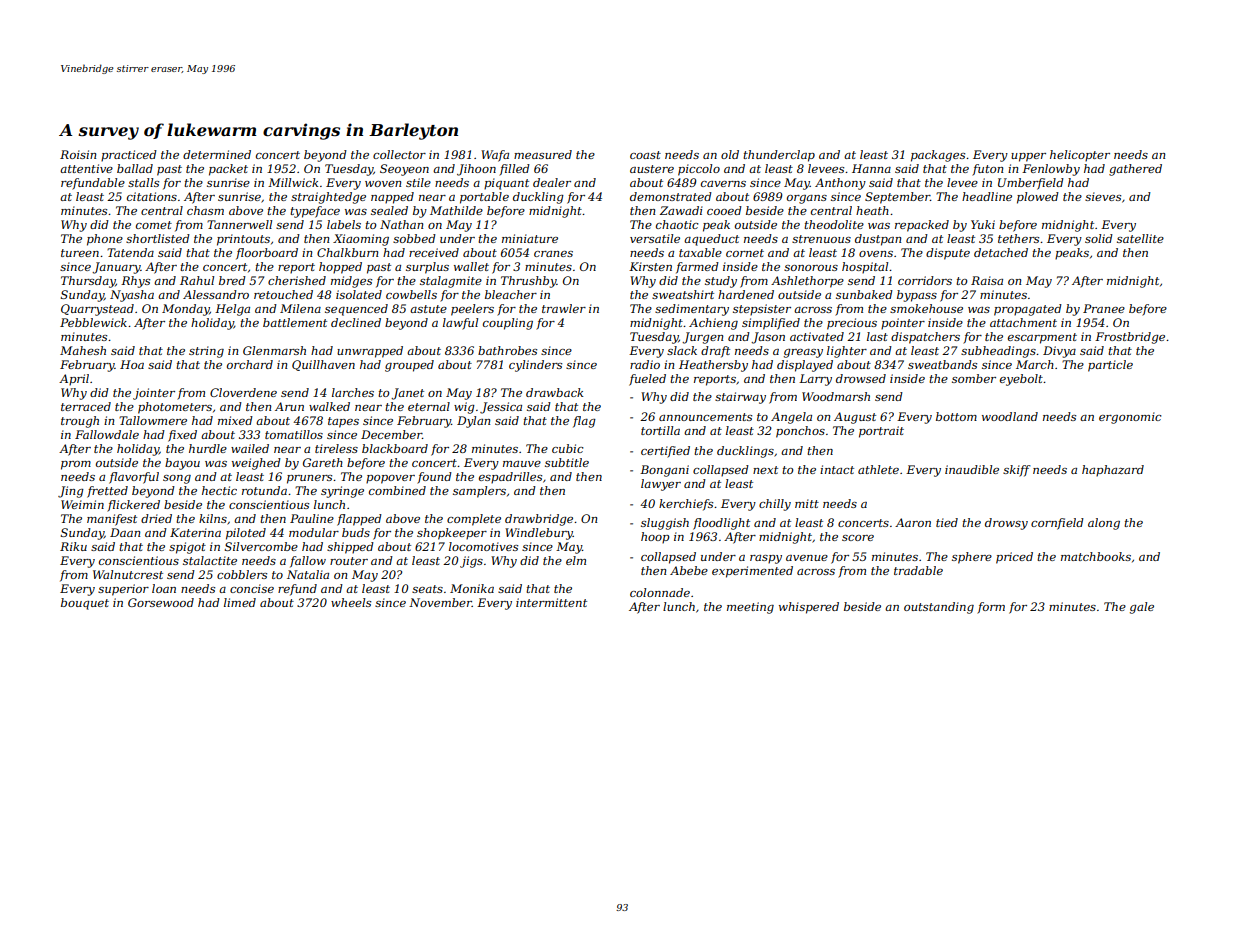  What do you see at coordinates (471, 266) in the screenshot?
I see `wallet` at bounding box center [471, 266].
